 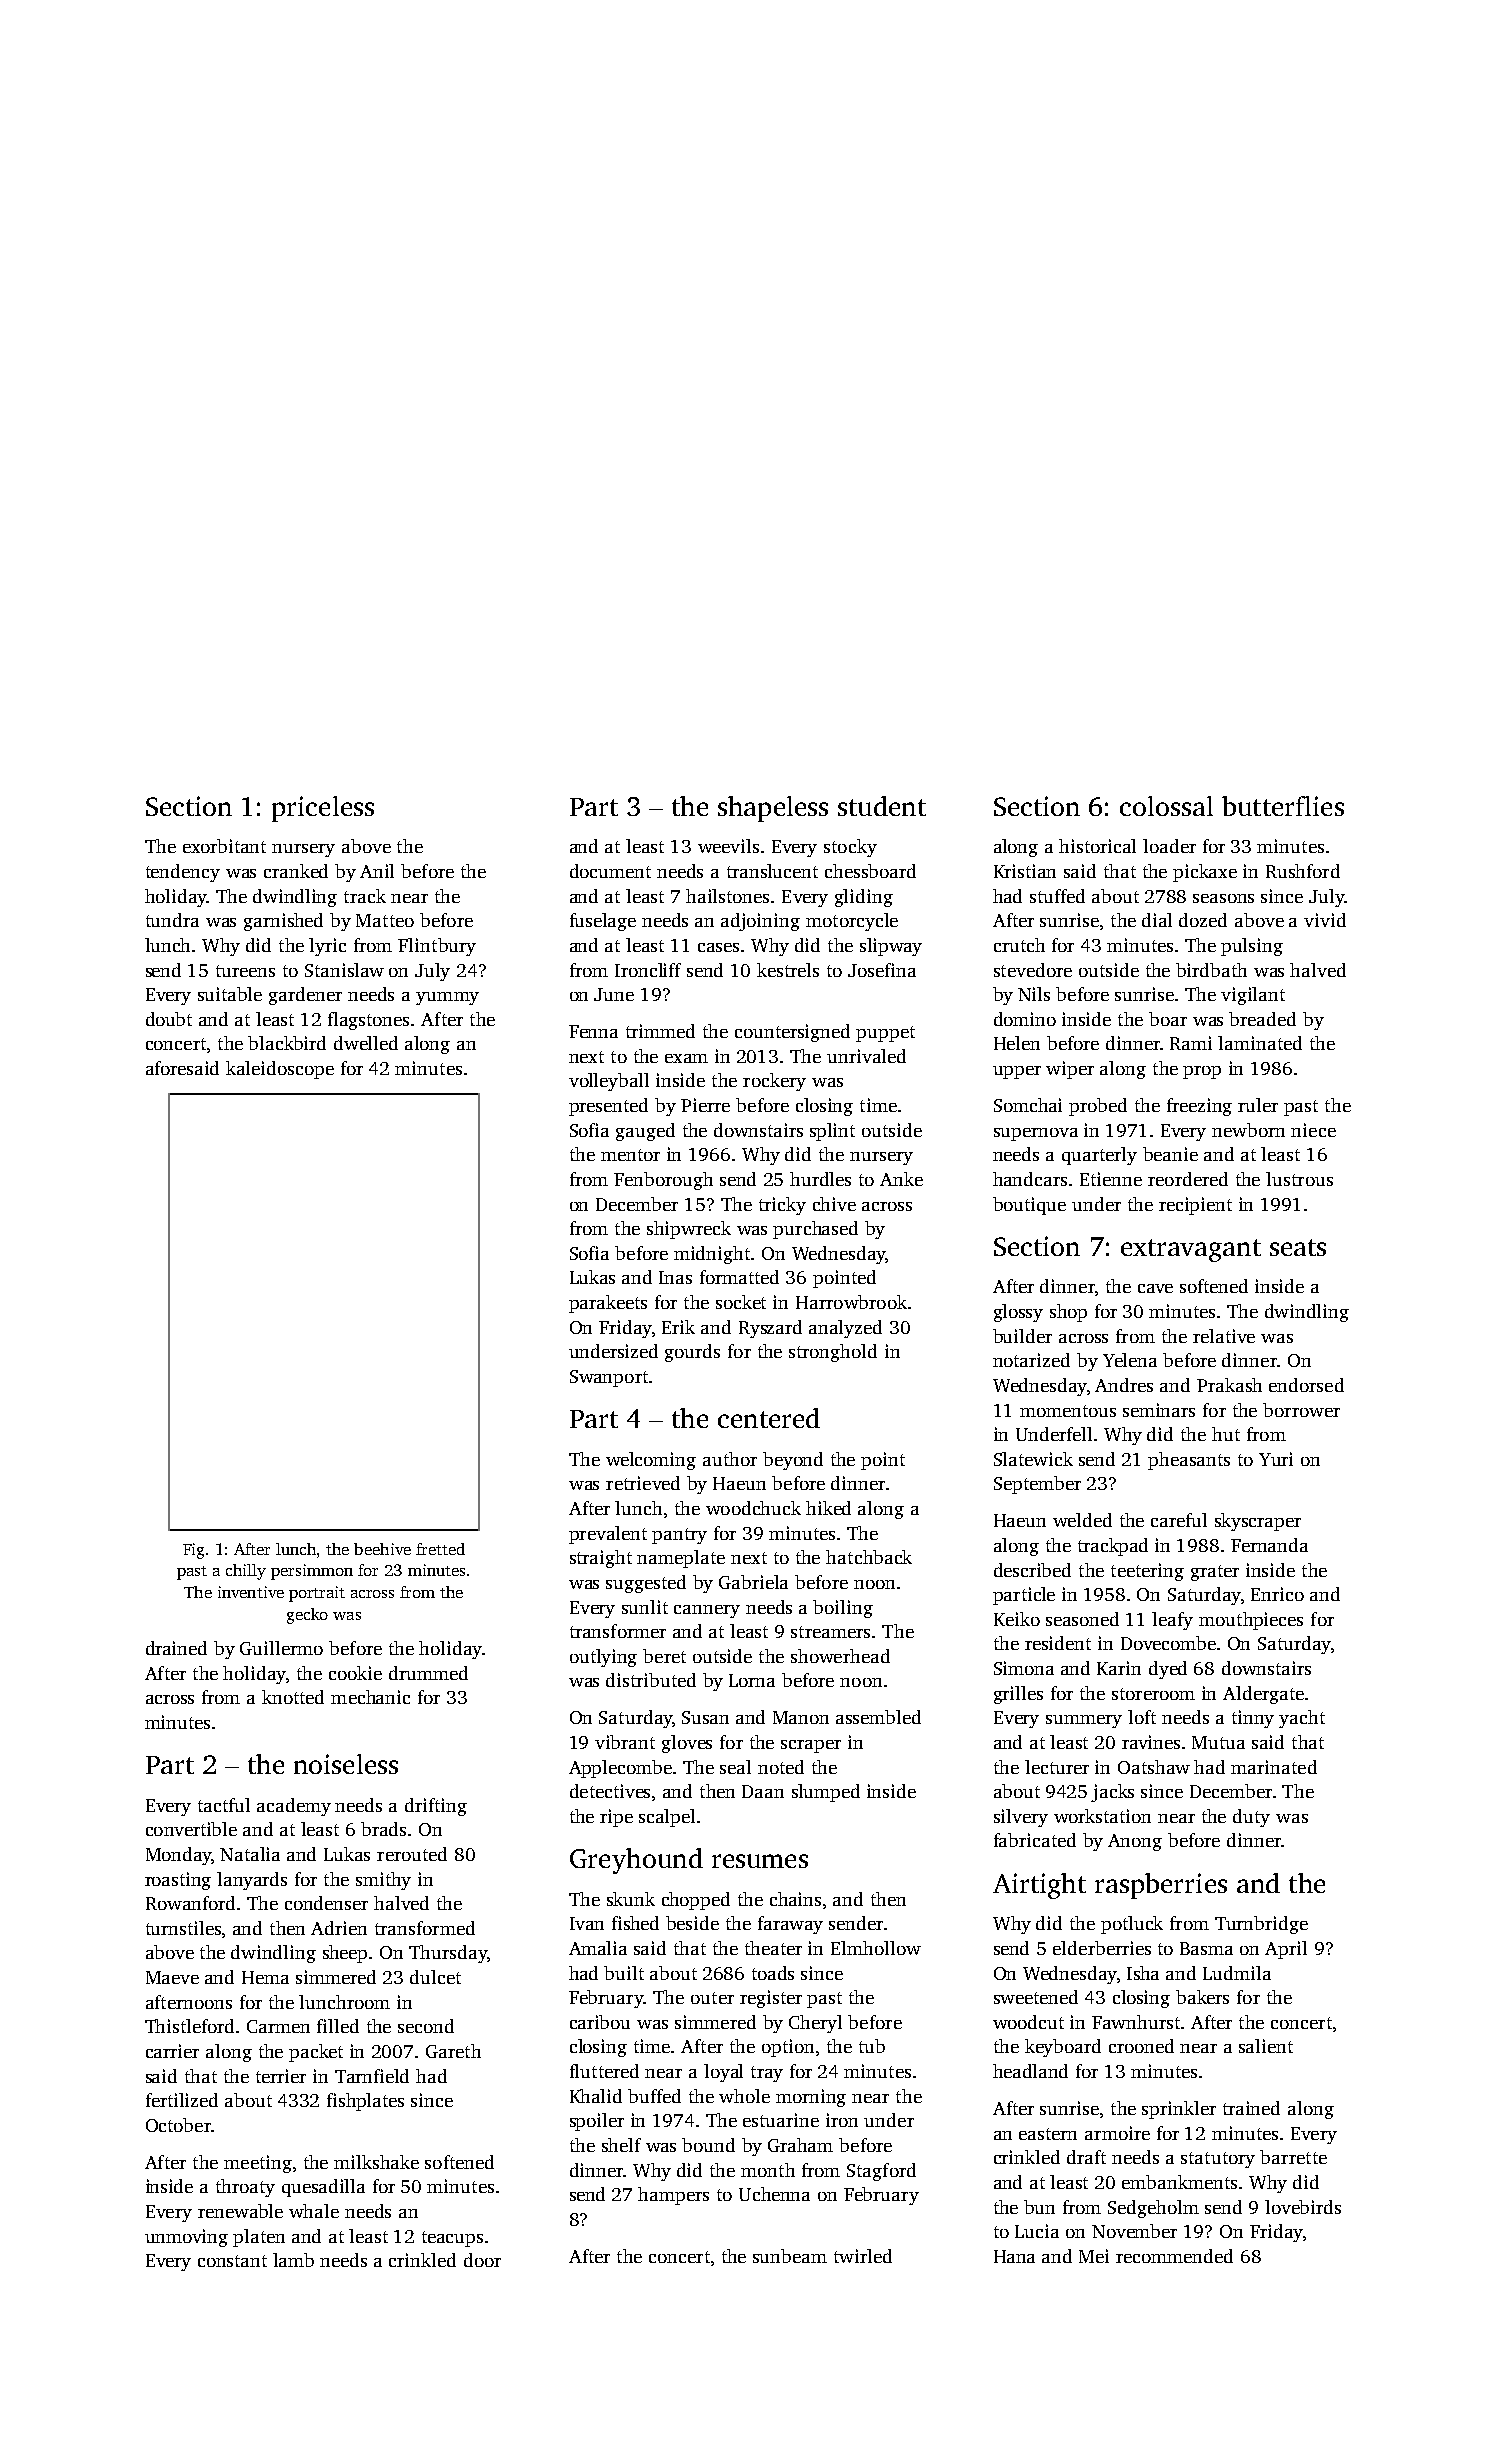 I want to click on Applecombe, so click(x=620, y=1769).
